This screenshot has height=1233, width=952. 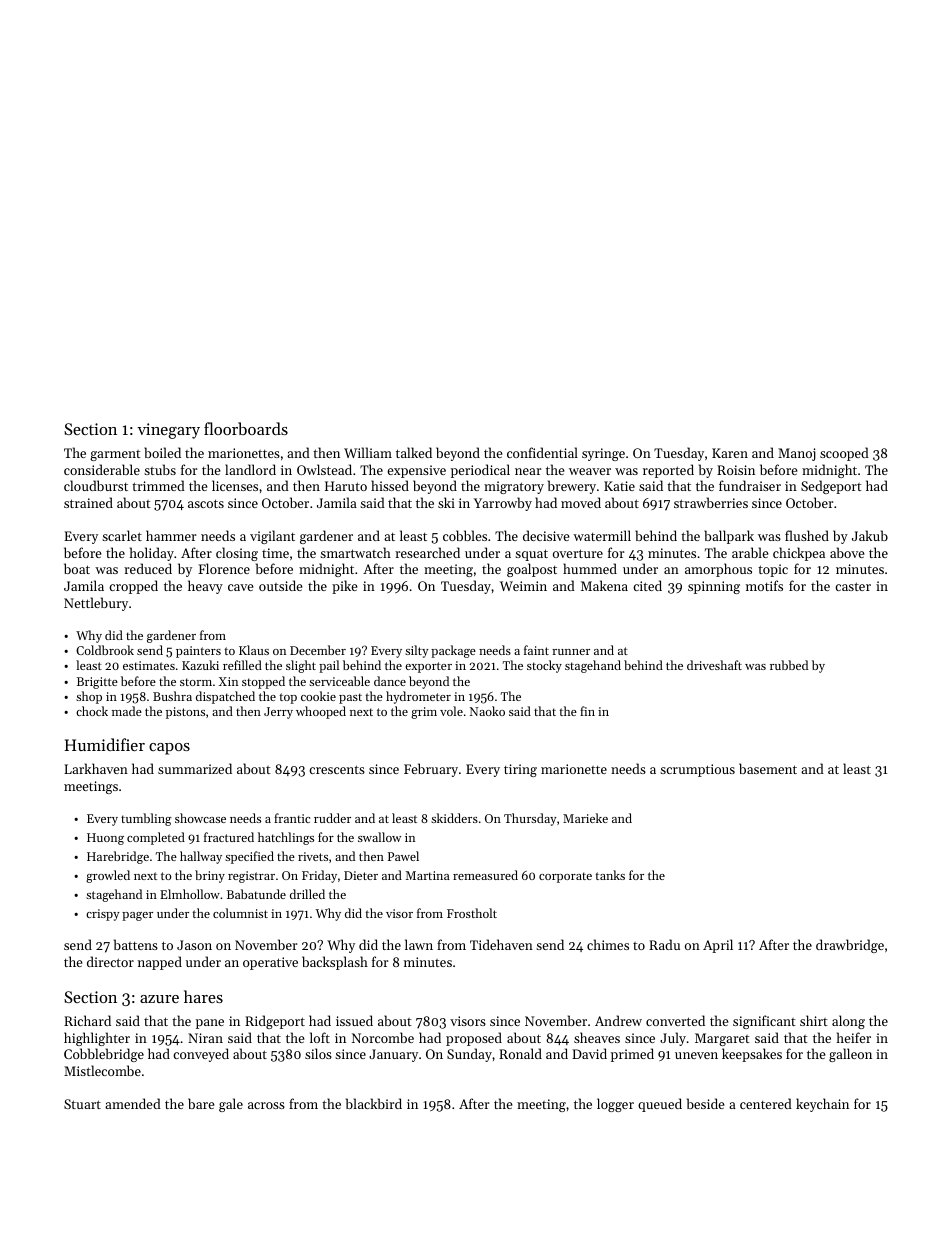 I want to click on researched, so click(x=427, y=552).
